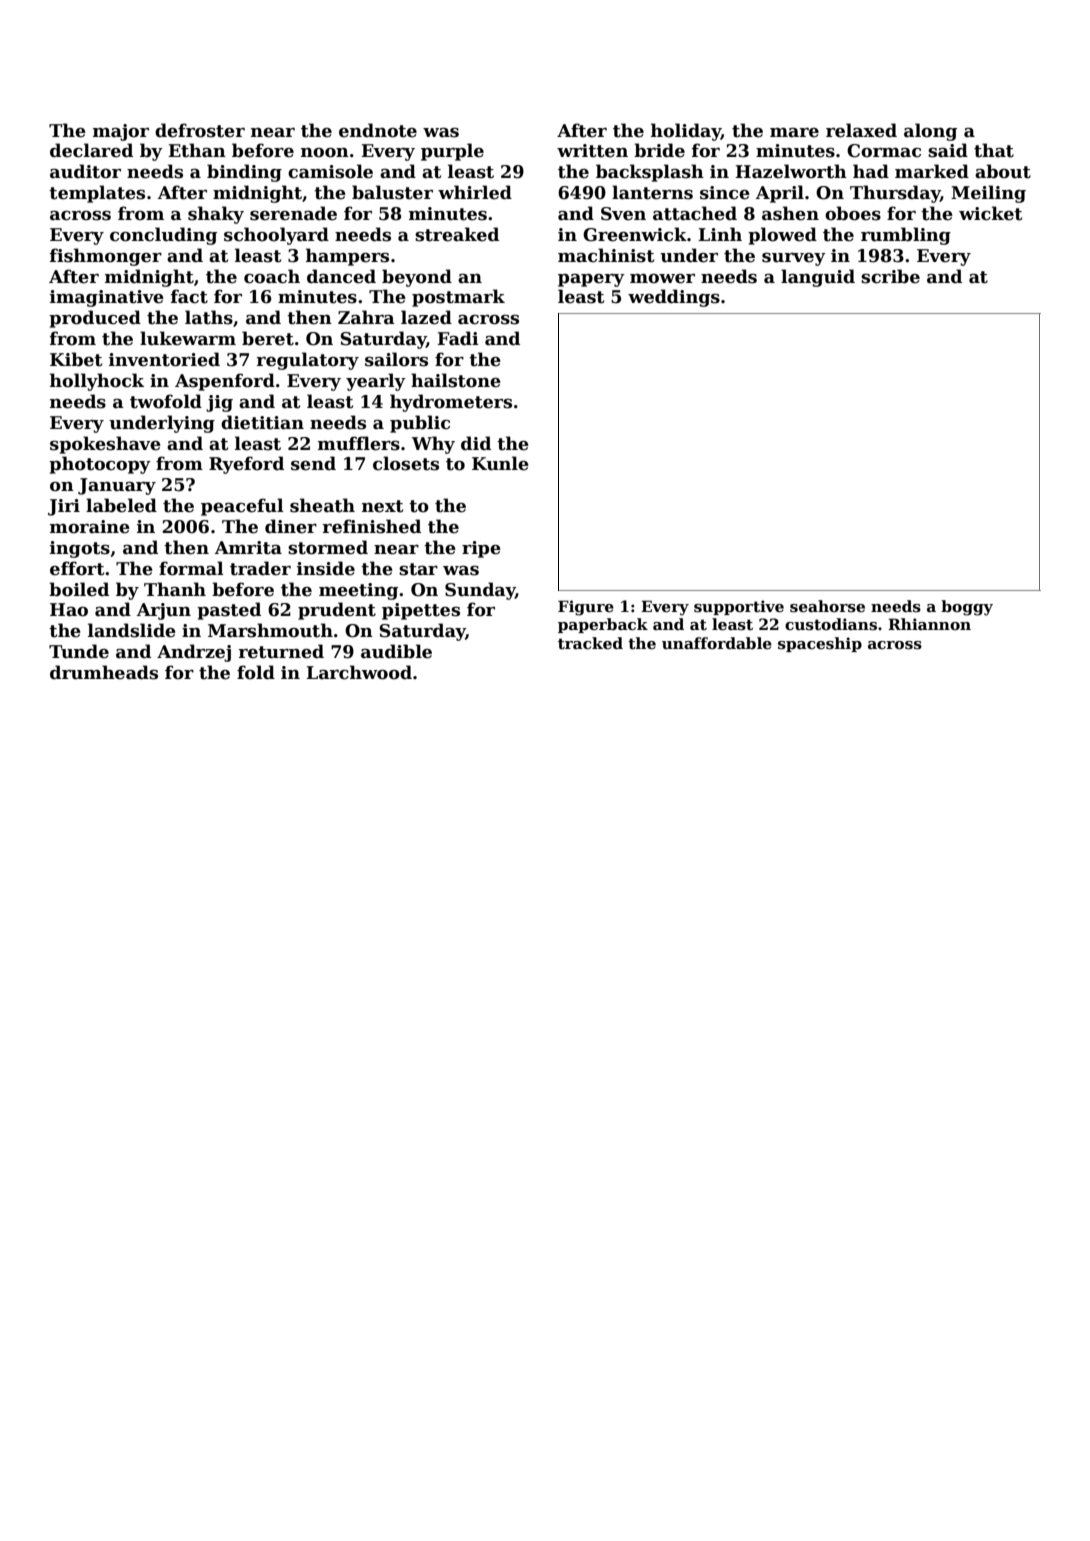 This image has width=1090, height=1541. Describe the element at coordinates (79, 651) in the image. I see `Tunde` at that location.
